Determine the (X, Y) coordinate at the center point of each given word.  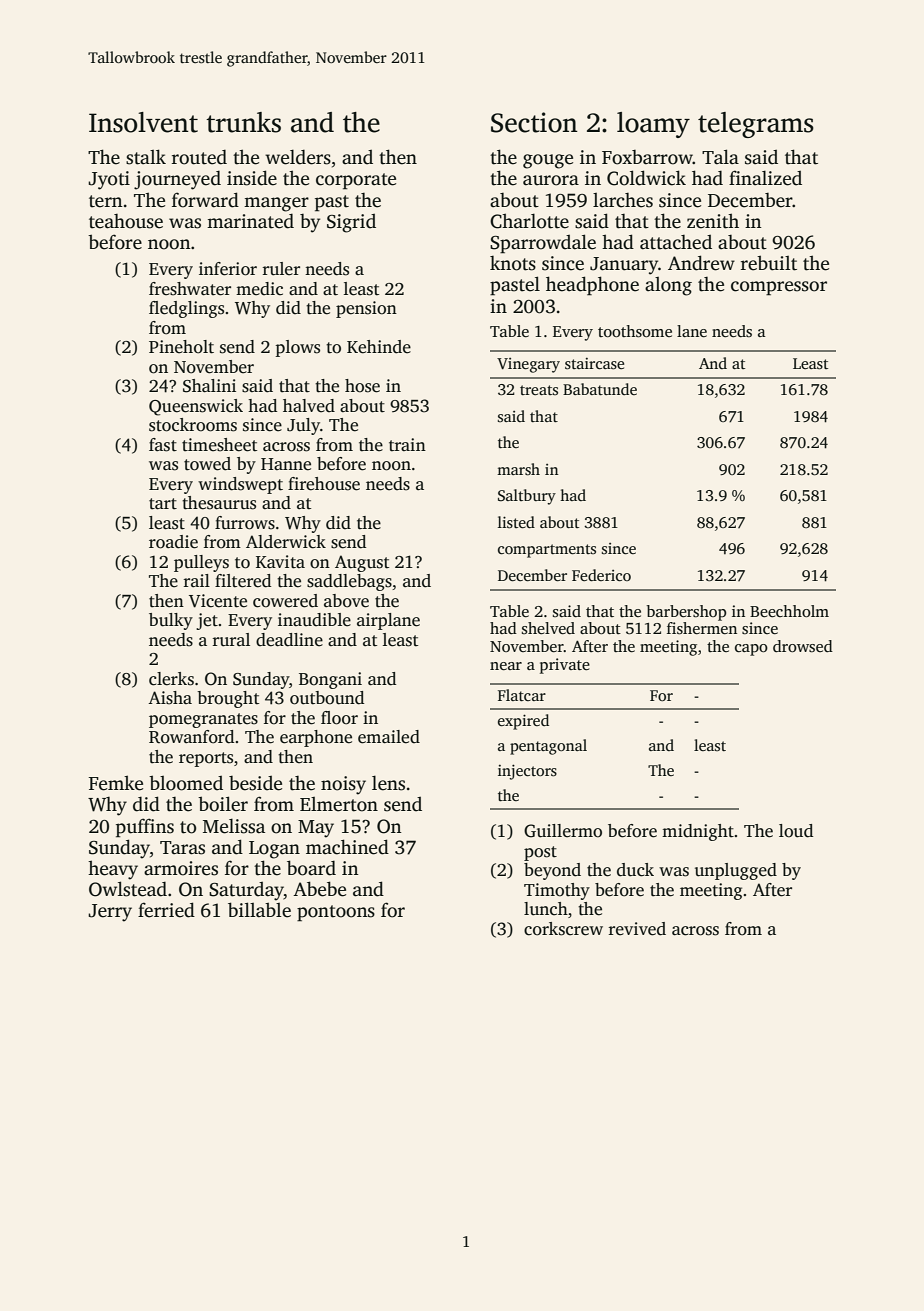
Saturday (246, 891)
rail (197, 580)
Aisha (170, 698)
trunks (243, 122)
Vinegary (528, 365)
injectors (527, 772)
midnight (698, 832)
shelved (548, 628)
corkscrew (563, 929)
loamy (653, 125)
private (565, 666)
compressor (779, 288)
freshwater (190, 289)
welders (298, 157)
